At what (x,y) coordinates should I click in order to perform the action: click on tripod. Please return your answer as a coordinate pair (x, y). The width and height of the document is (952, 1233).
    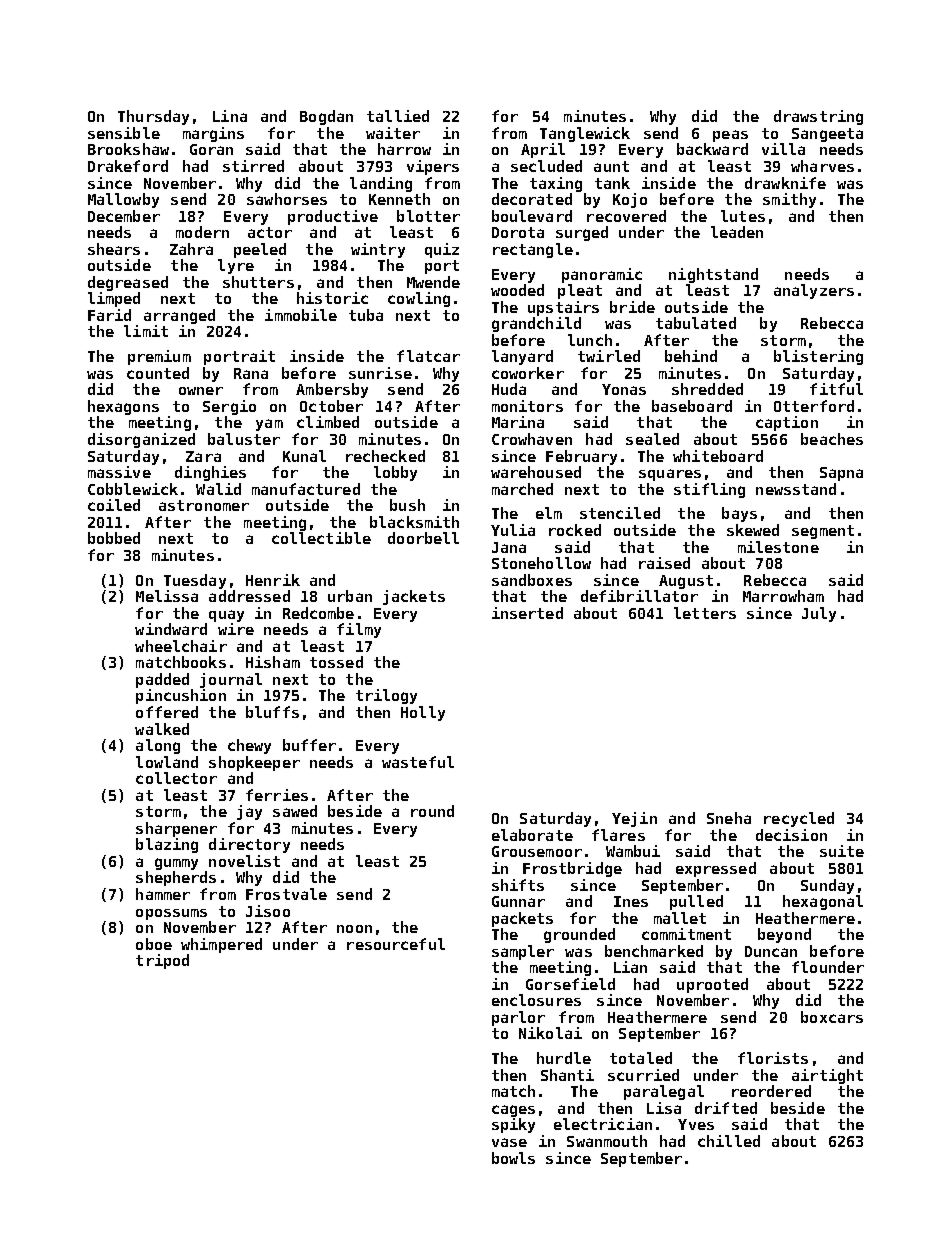
    Looking at the image, I should click on (162, 961).
